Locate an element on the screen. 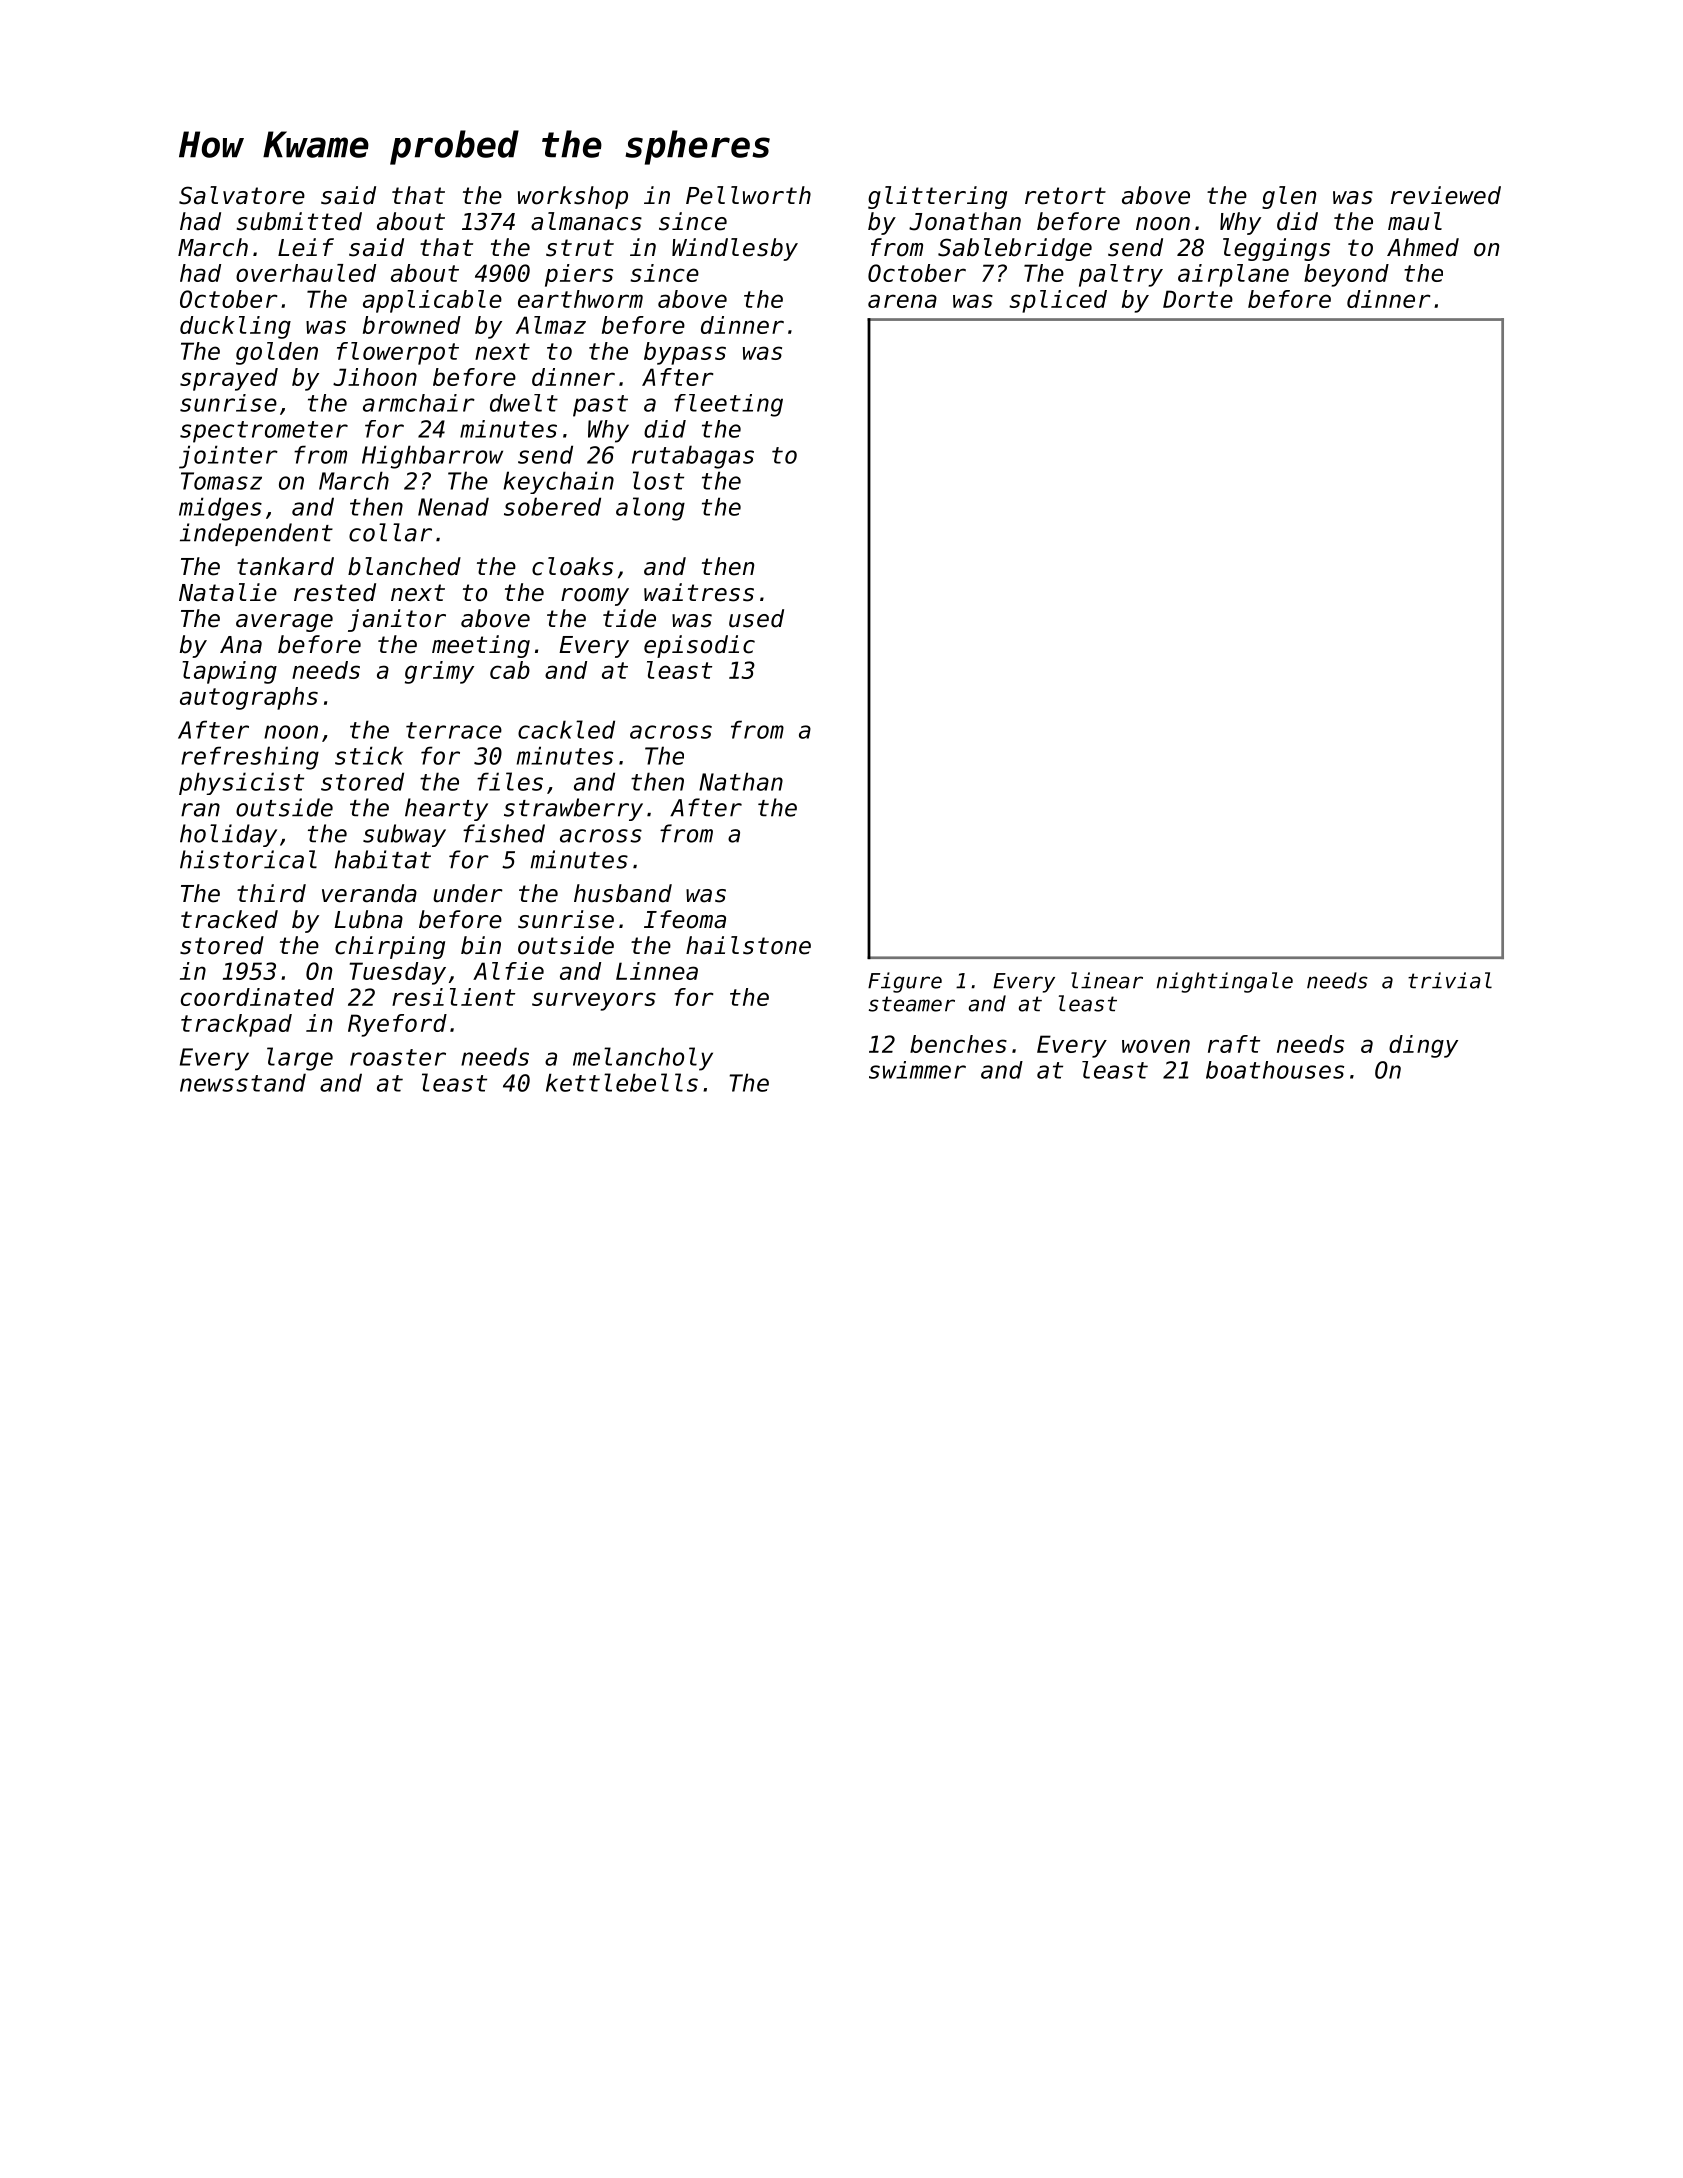 Image resolution: width=1683 pixels, height=2178 pixels. woven is located at coordinates (1156, 1046).
